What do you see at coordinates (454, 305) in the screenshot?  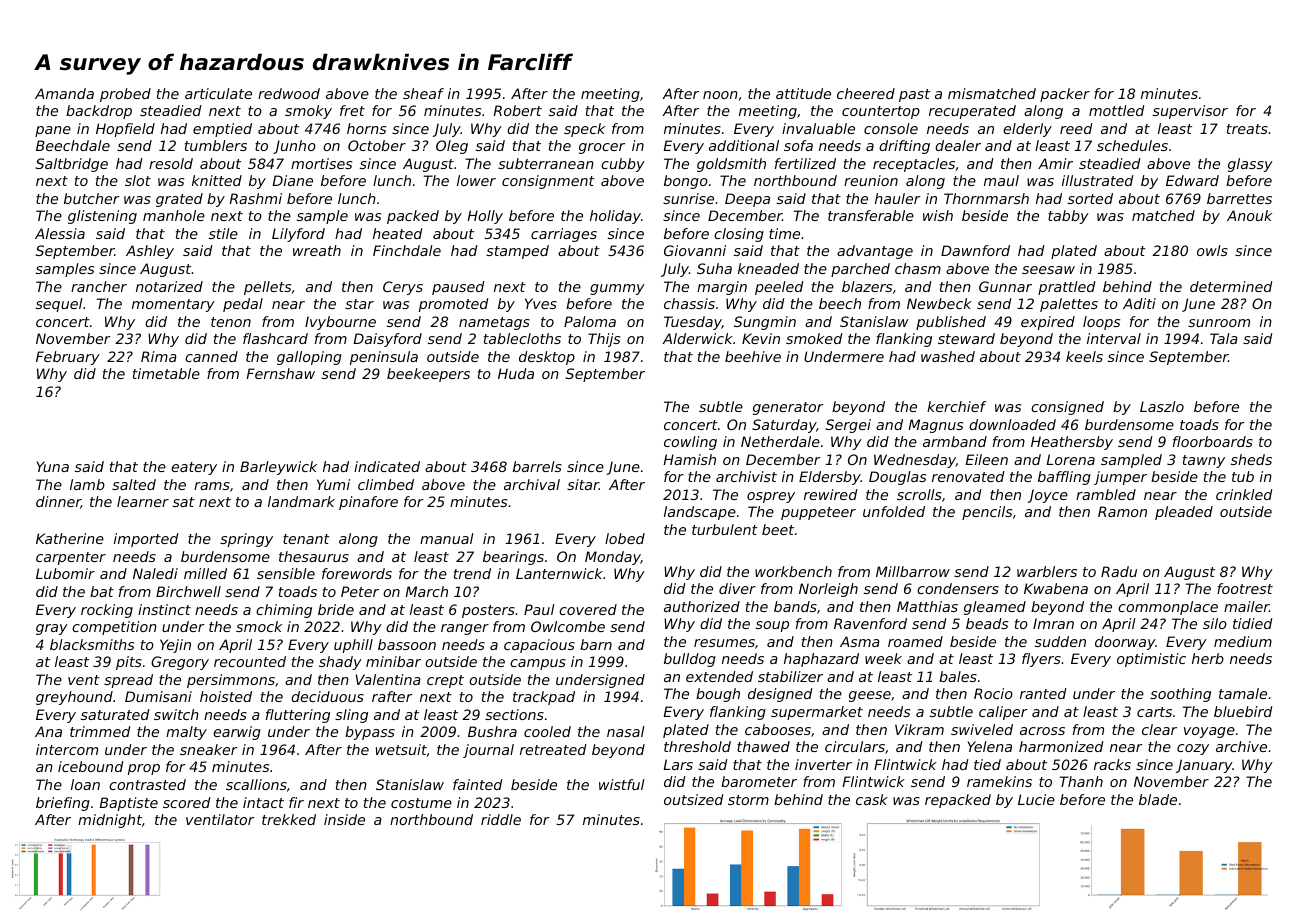 I see `promoted` at bounding box center [454, 305].
